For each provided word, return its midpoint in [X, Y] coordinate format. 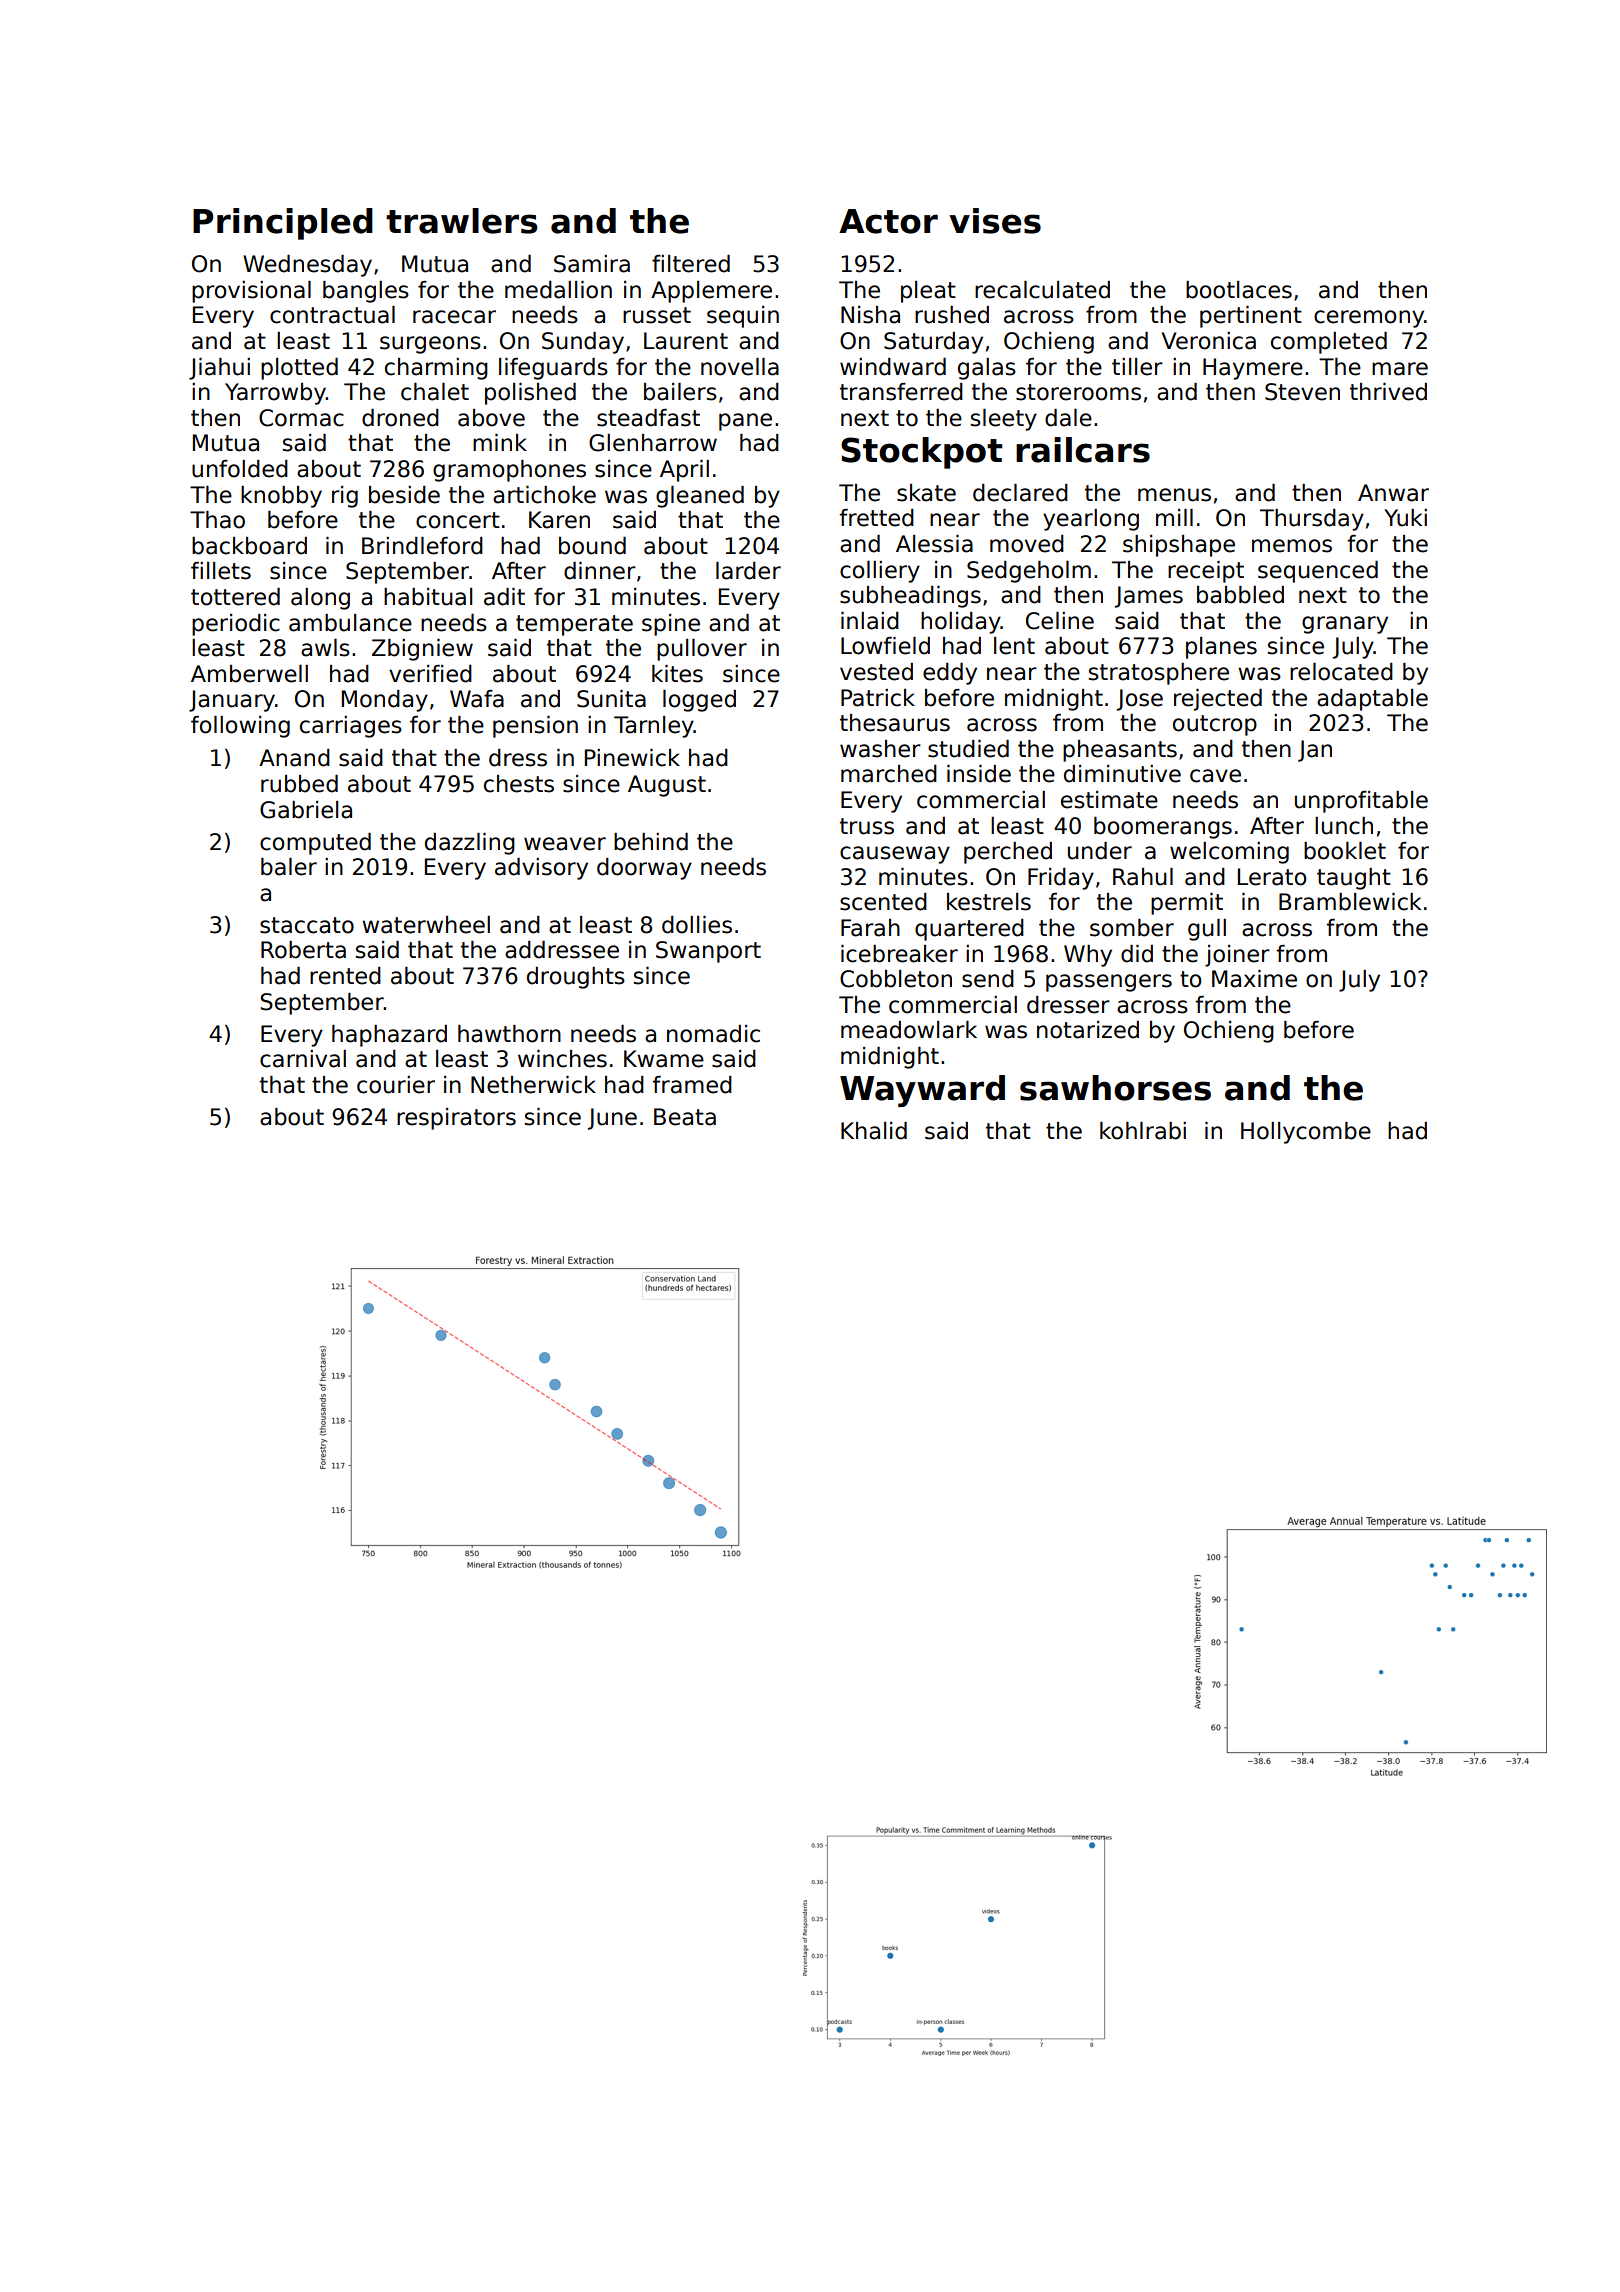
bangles [366, 292]
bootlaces [1239, 290]
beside [404, 495]
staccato [307, 925]
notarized [1088, 1030]
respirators [456, 1119]
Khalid [874, 1131]
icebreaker [899, 954]
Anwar [1393, 493]
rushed [952, 315]
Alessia [934, 544]
